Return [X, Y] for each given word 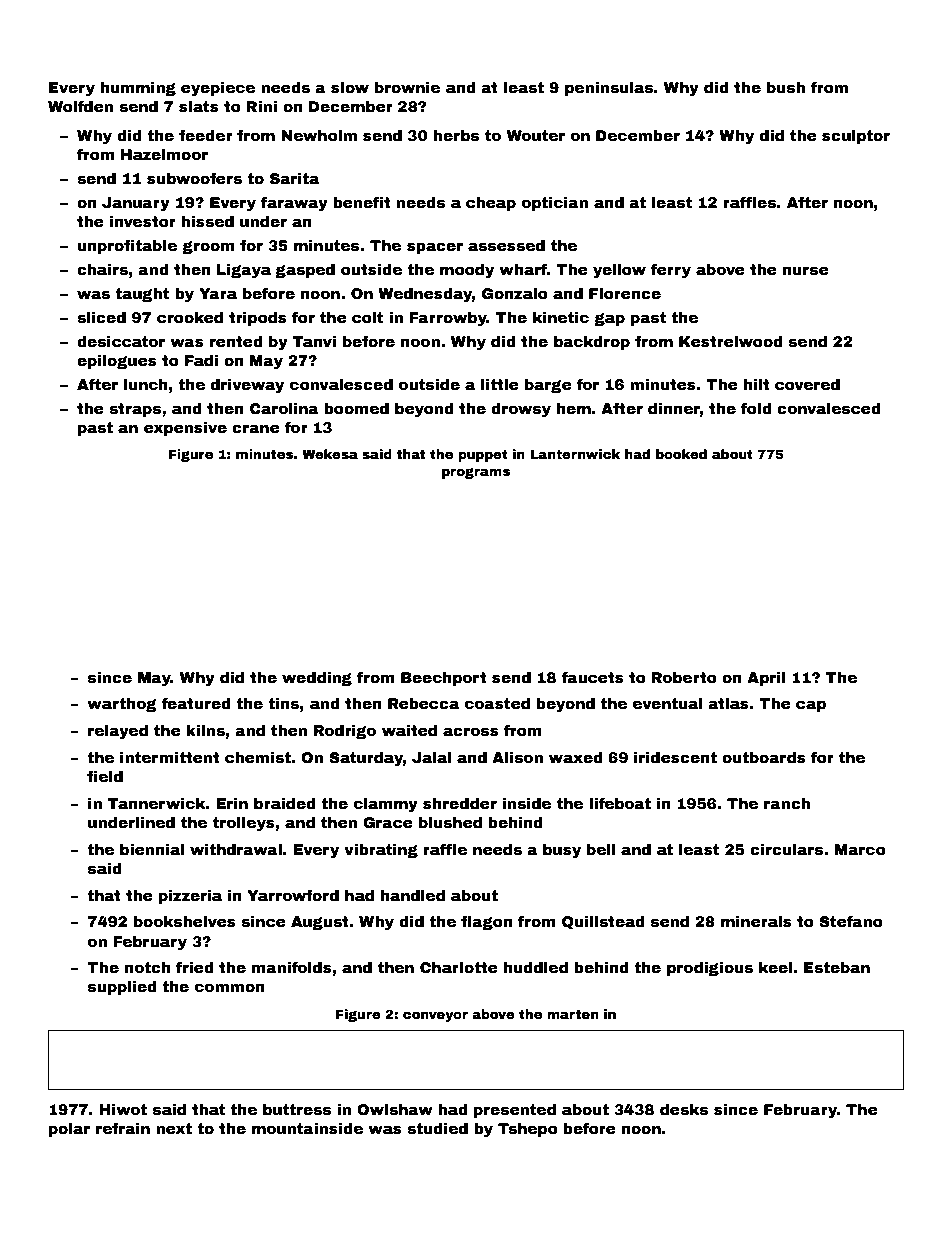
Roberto [684, 677]
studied [437, 1128]
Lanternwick [575, 454]
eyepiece [218, 89]
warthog [122, 705]
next [174, 1128]
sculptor [856, 137]
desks [684, 1109]
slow [350, 87]
